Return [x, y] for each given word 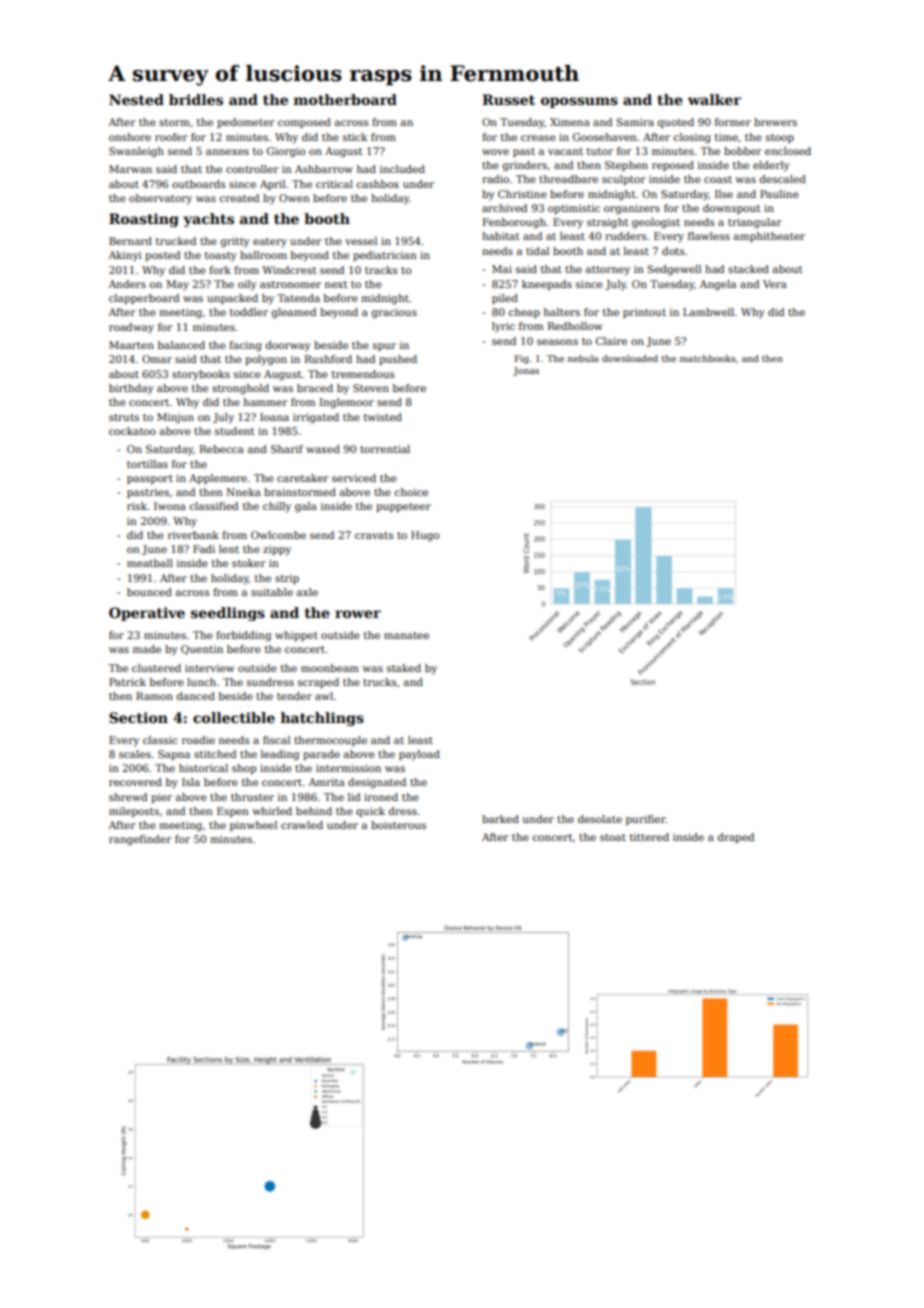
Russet [508, 99]
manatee [406, 635]
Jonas [526, 371]
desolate [600, 819]
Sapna [174, 755]
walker [714, 99]
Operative [147, 614]
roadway [131, 328]
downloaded [630, 358]
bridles [196, 99]
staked [404, 668]
